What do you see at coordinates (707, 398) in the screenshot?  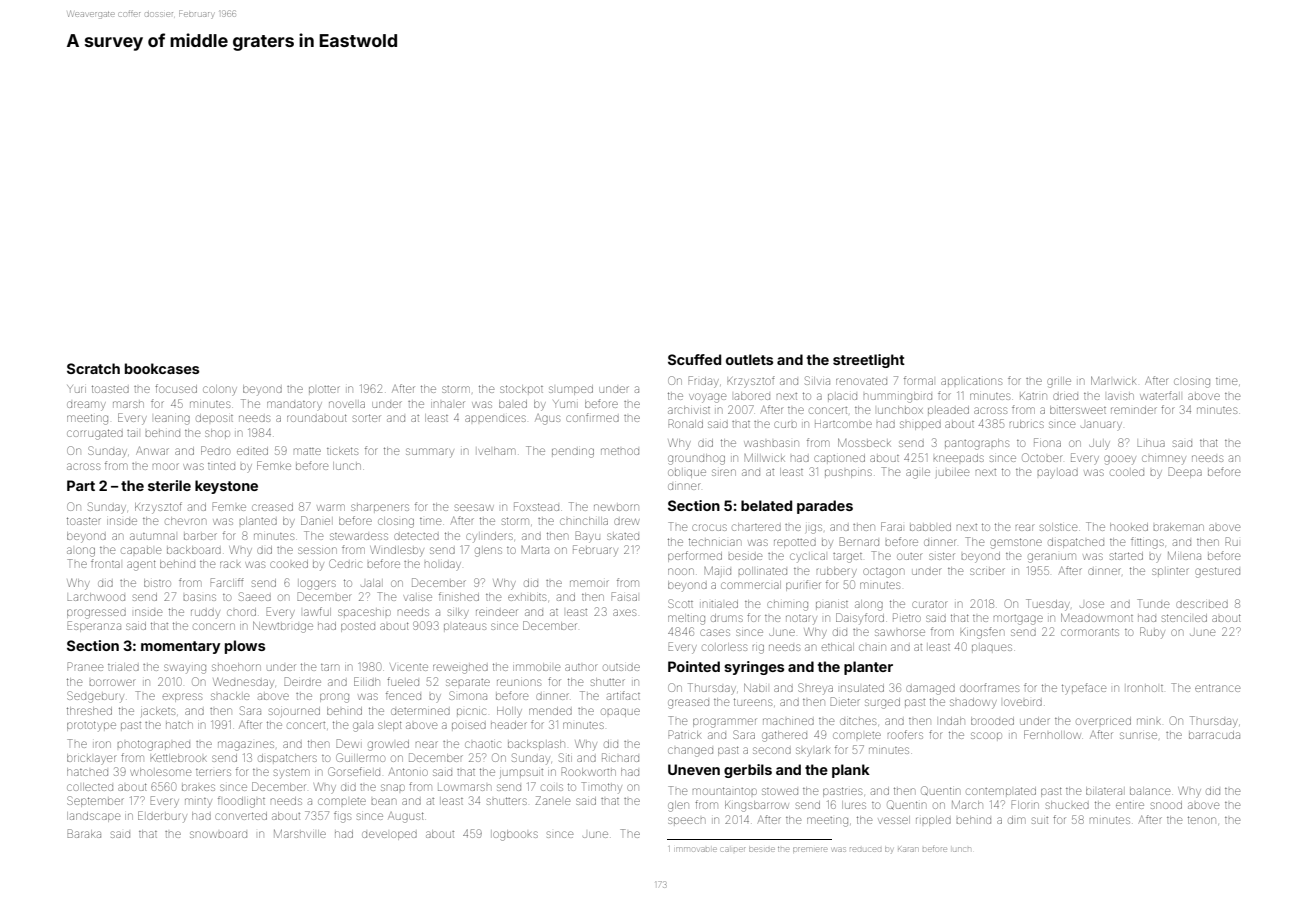 I see `voyage` at bounding box center [707, 398].
